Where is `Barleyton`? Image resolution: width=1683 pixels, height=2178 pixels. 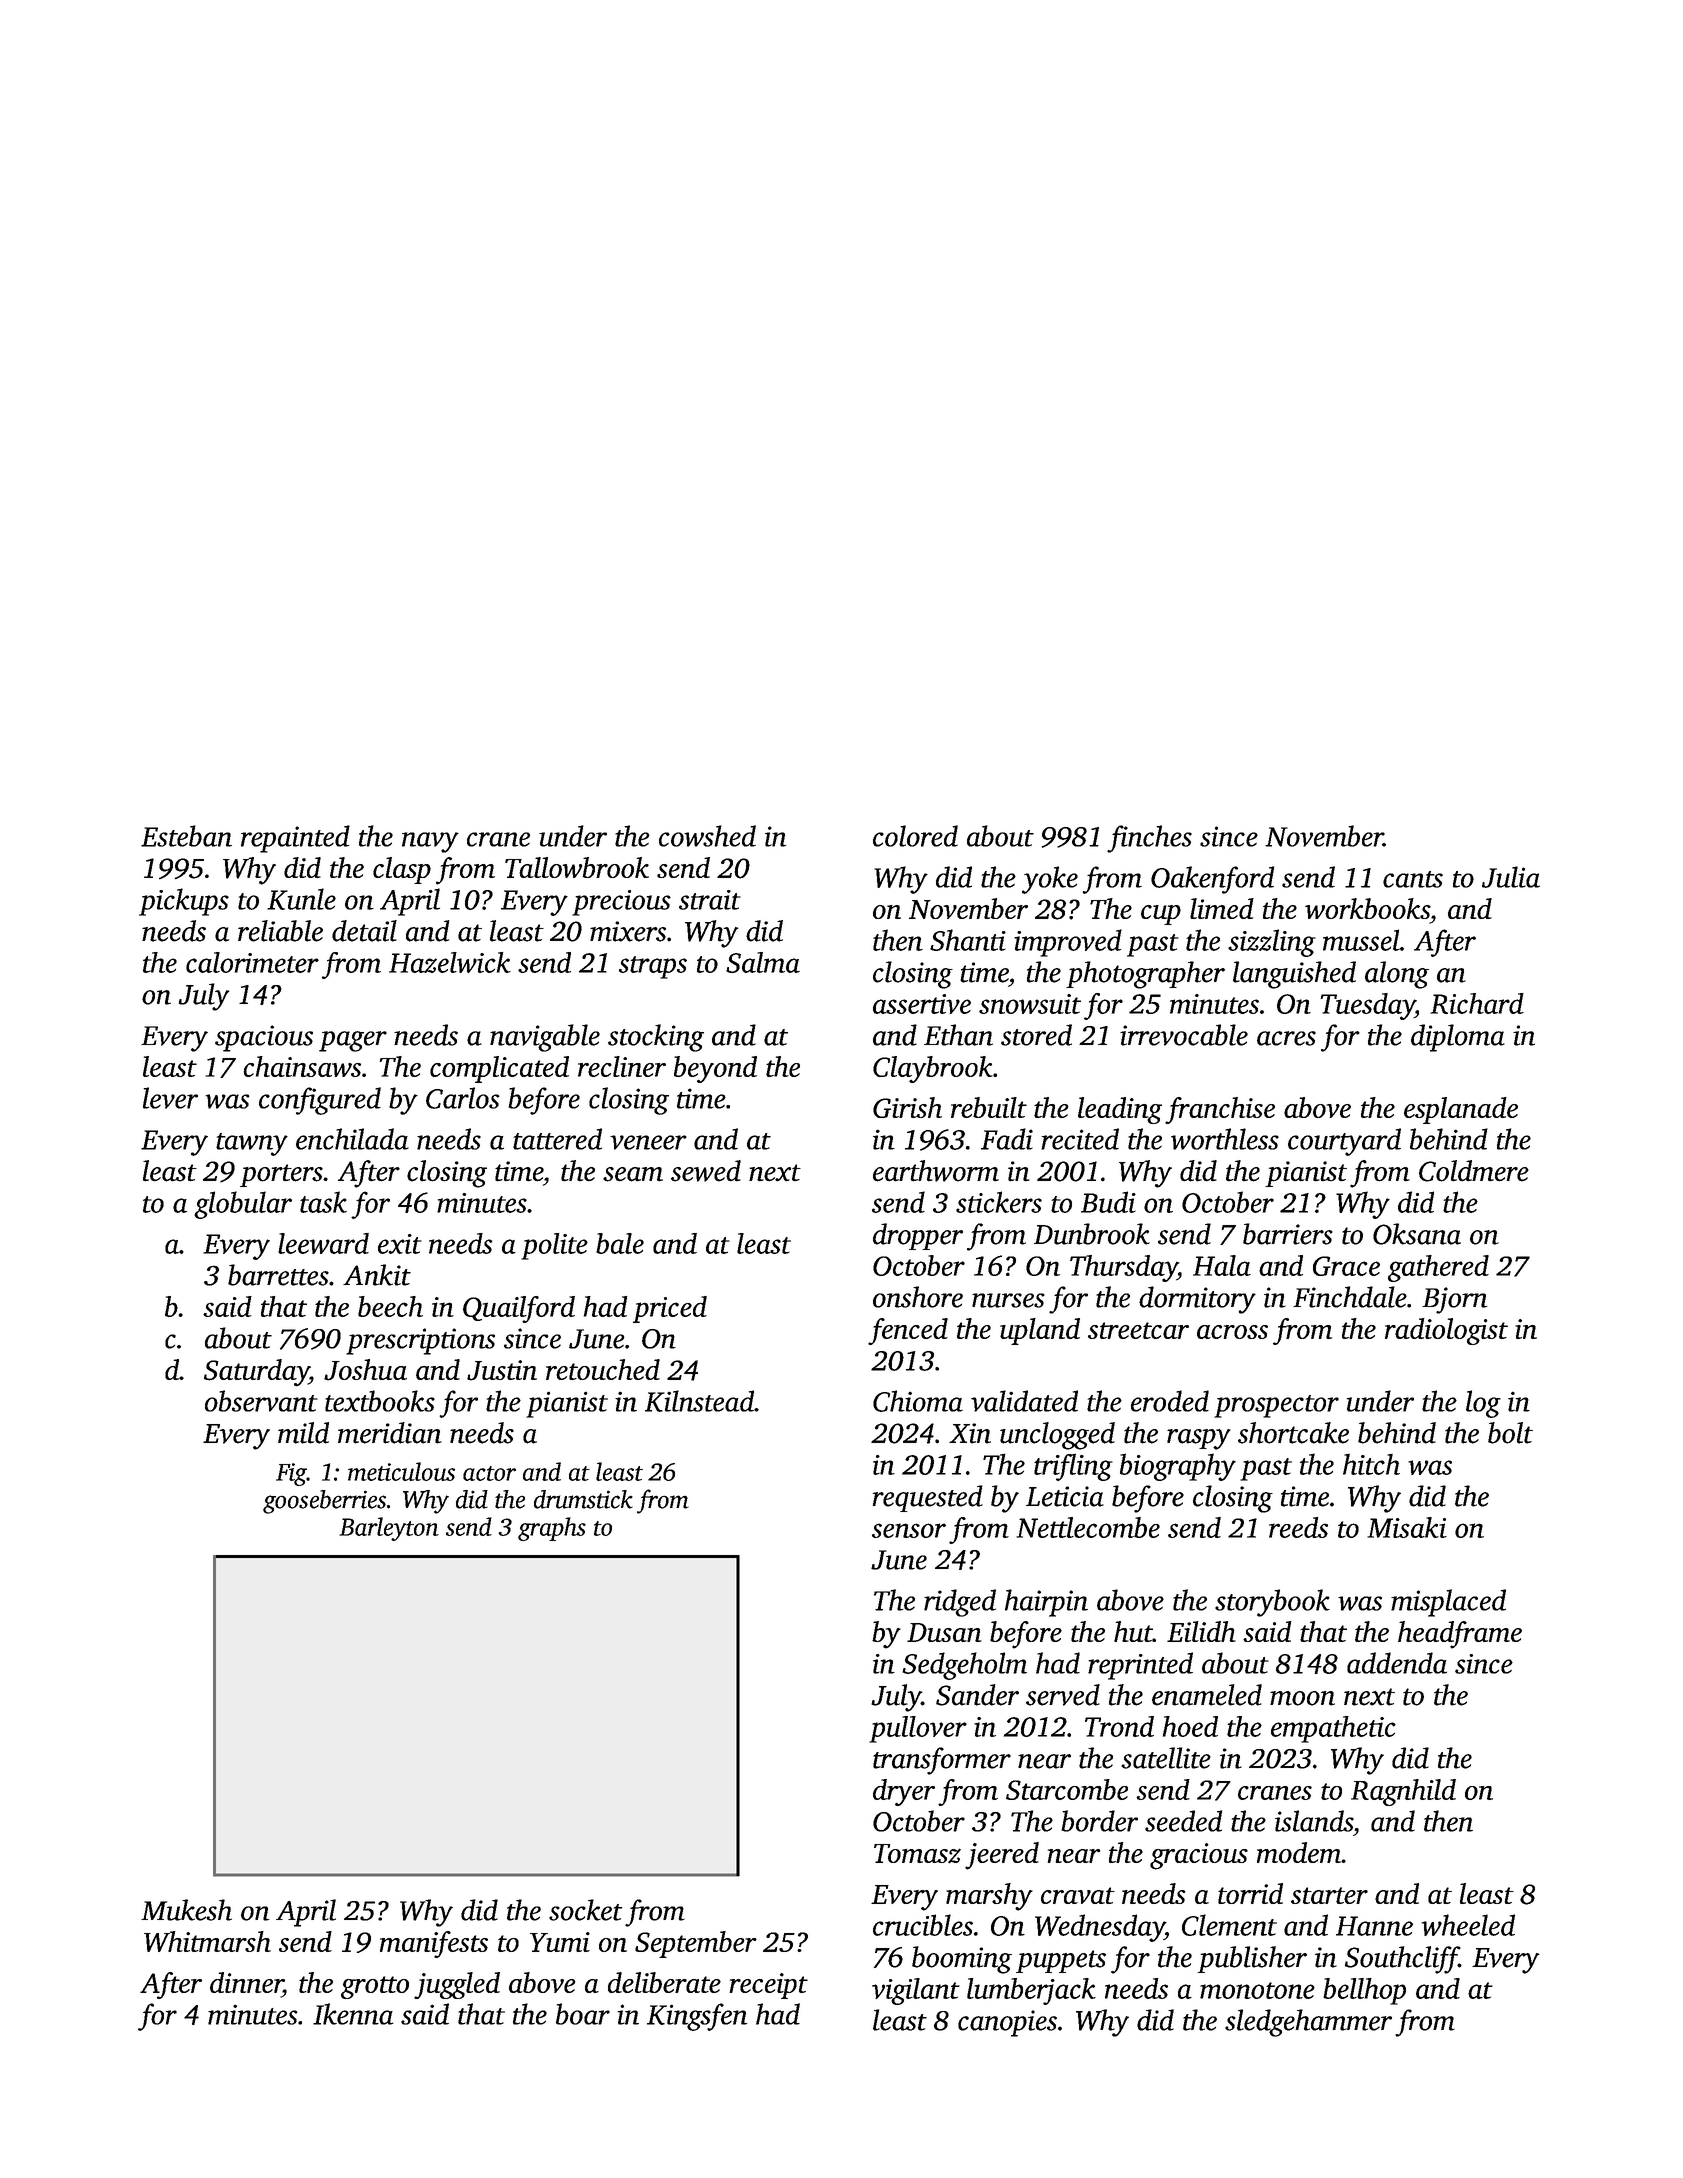 Barleyton is located at coordinates (389, 1529).
